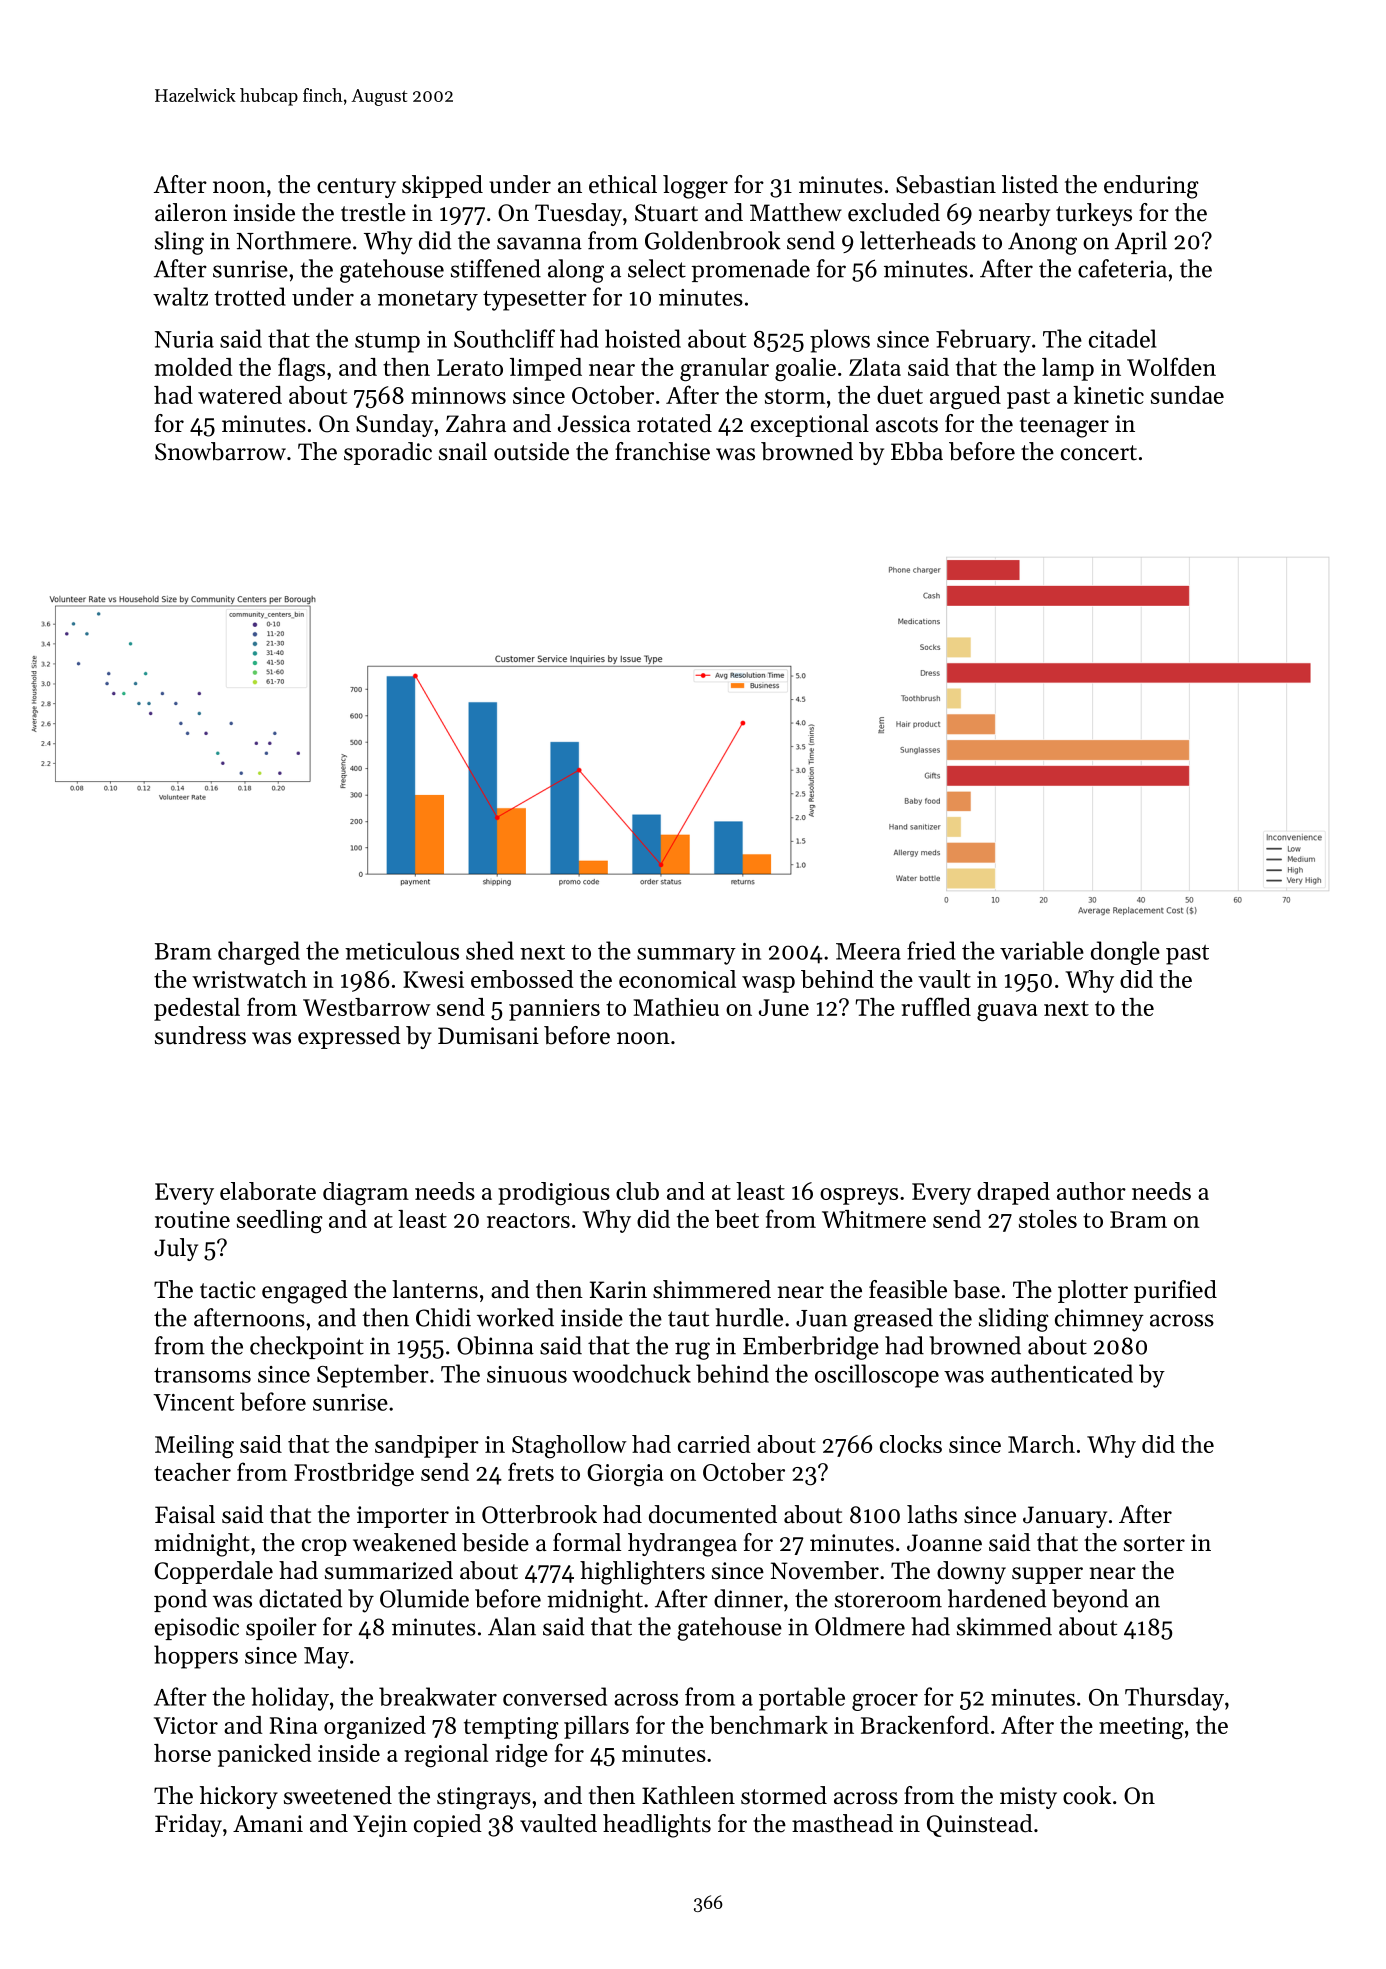  Describe the element at coordinates (1030, 184) in the document. I see `listed` at that location.
